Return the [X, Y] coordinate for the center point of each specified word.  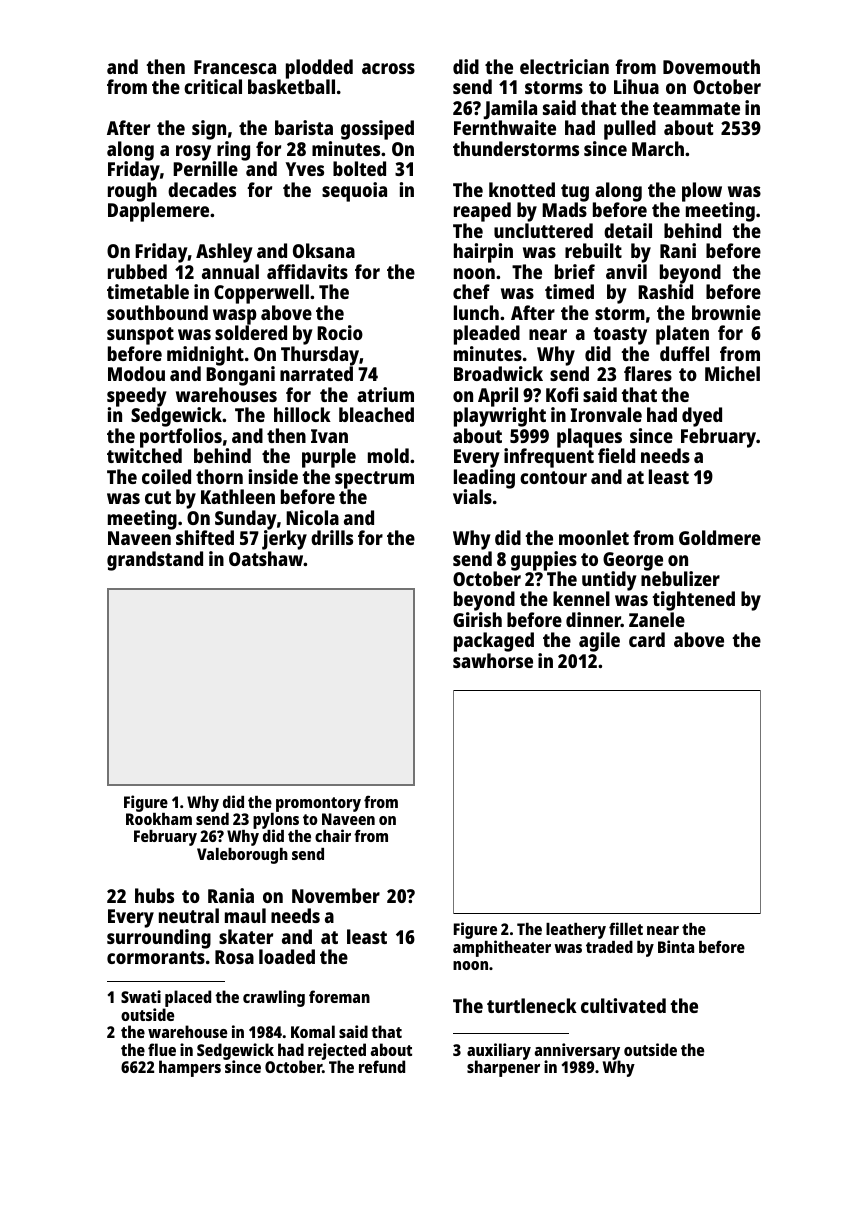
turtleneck [532, 1005]
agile [599, 642]
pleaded [487, 335]
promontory [318, 804]
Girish [477, 619]
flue [162, 1049]
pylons [276, 821]
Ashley [224, 253]
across [388, 68]
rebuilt [593, 250]
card [647, 639]
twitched [144, 455]
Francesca [235, 67]
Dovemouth [711, 66]
